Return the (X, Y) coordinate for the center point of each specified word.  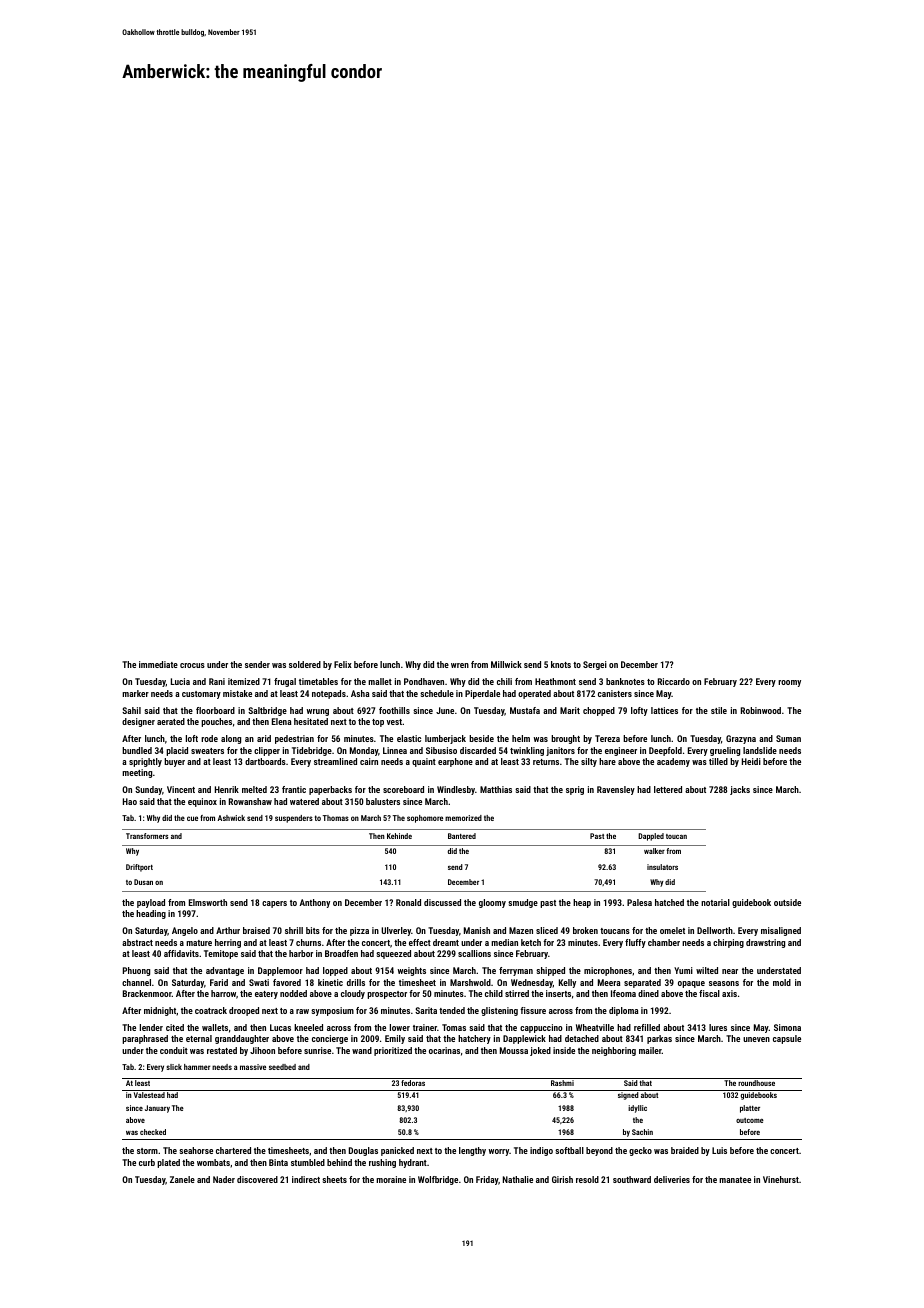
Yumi (683, 970)
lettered (668, 789)
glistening (499, 1011)
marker (135, 693)
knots (561, 664)
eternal (199, 1038)
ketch (531, 942)
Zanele (182, 1179)
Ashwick (231, 818)
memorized (463, 818)
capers (274, 904)
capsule (787, 1039)
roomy (789, 683)
